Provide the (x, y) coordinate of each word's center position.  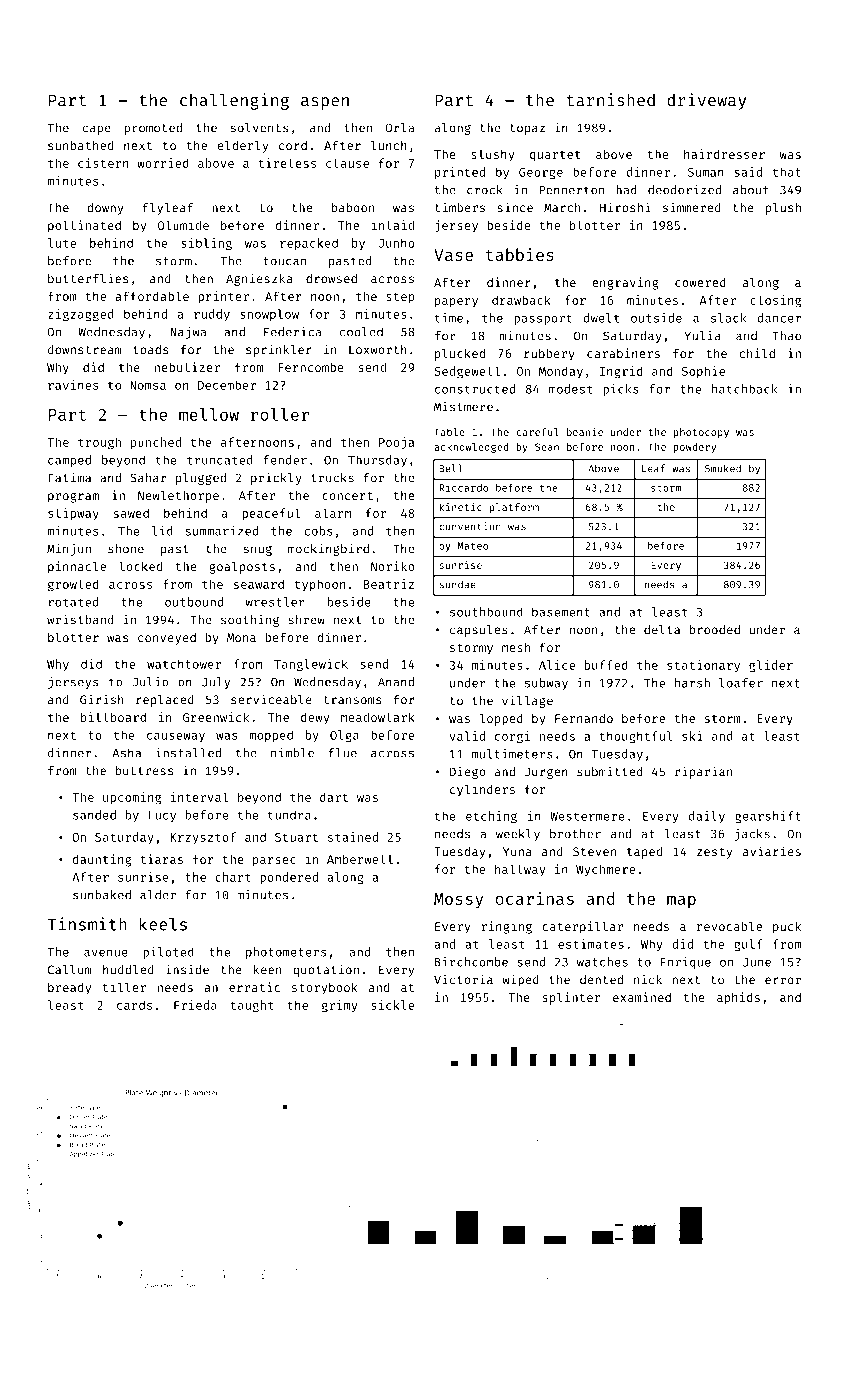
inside (187, 969)
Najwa (188, 333)
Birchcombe (471, 962)
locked (140, 566)
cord (293, 145)
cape (96, 130)
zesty (714, 853)
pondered (289, 878)
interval (199, 797)
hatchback (745, 389)
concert (347, 496)
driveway (706, 101)
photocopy (701, 433)
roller (280, 414)
